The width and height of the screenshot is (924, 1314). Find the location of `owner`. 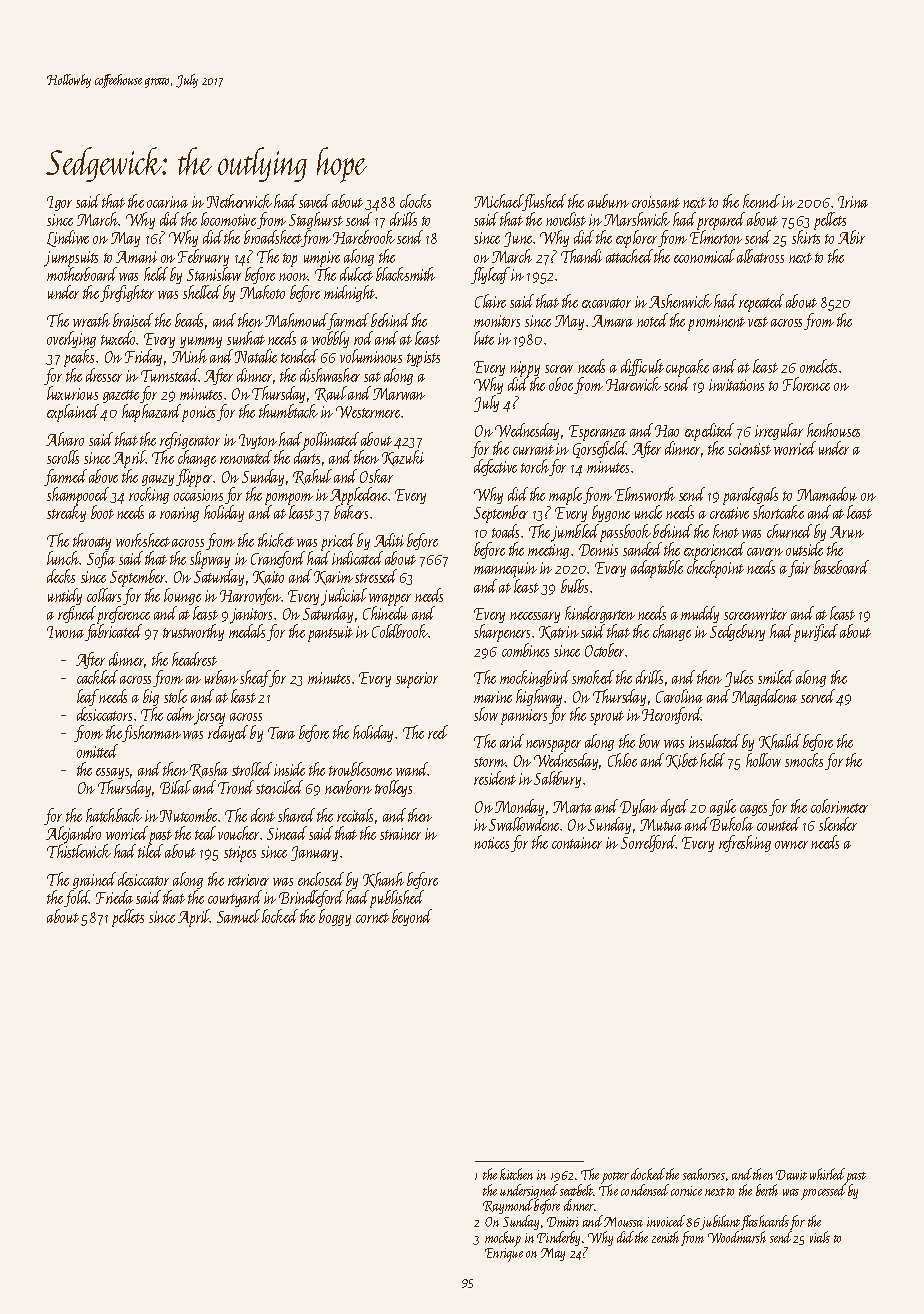

owner is located at coordinates (791, 845).
